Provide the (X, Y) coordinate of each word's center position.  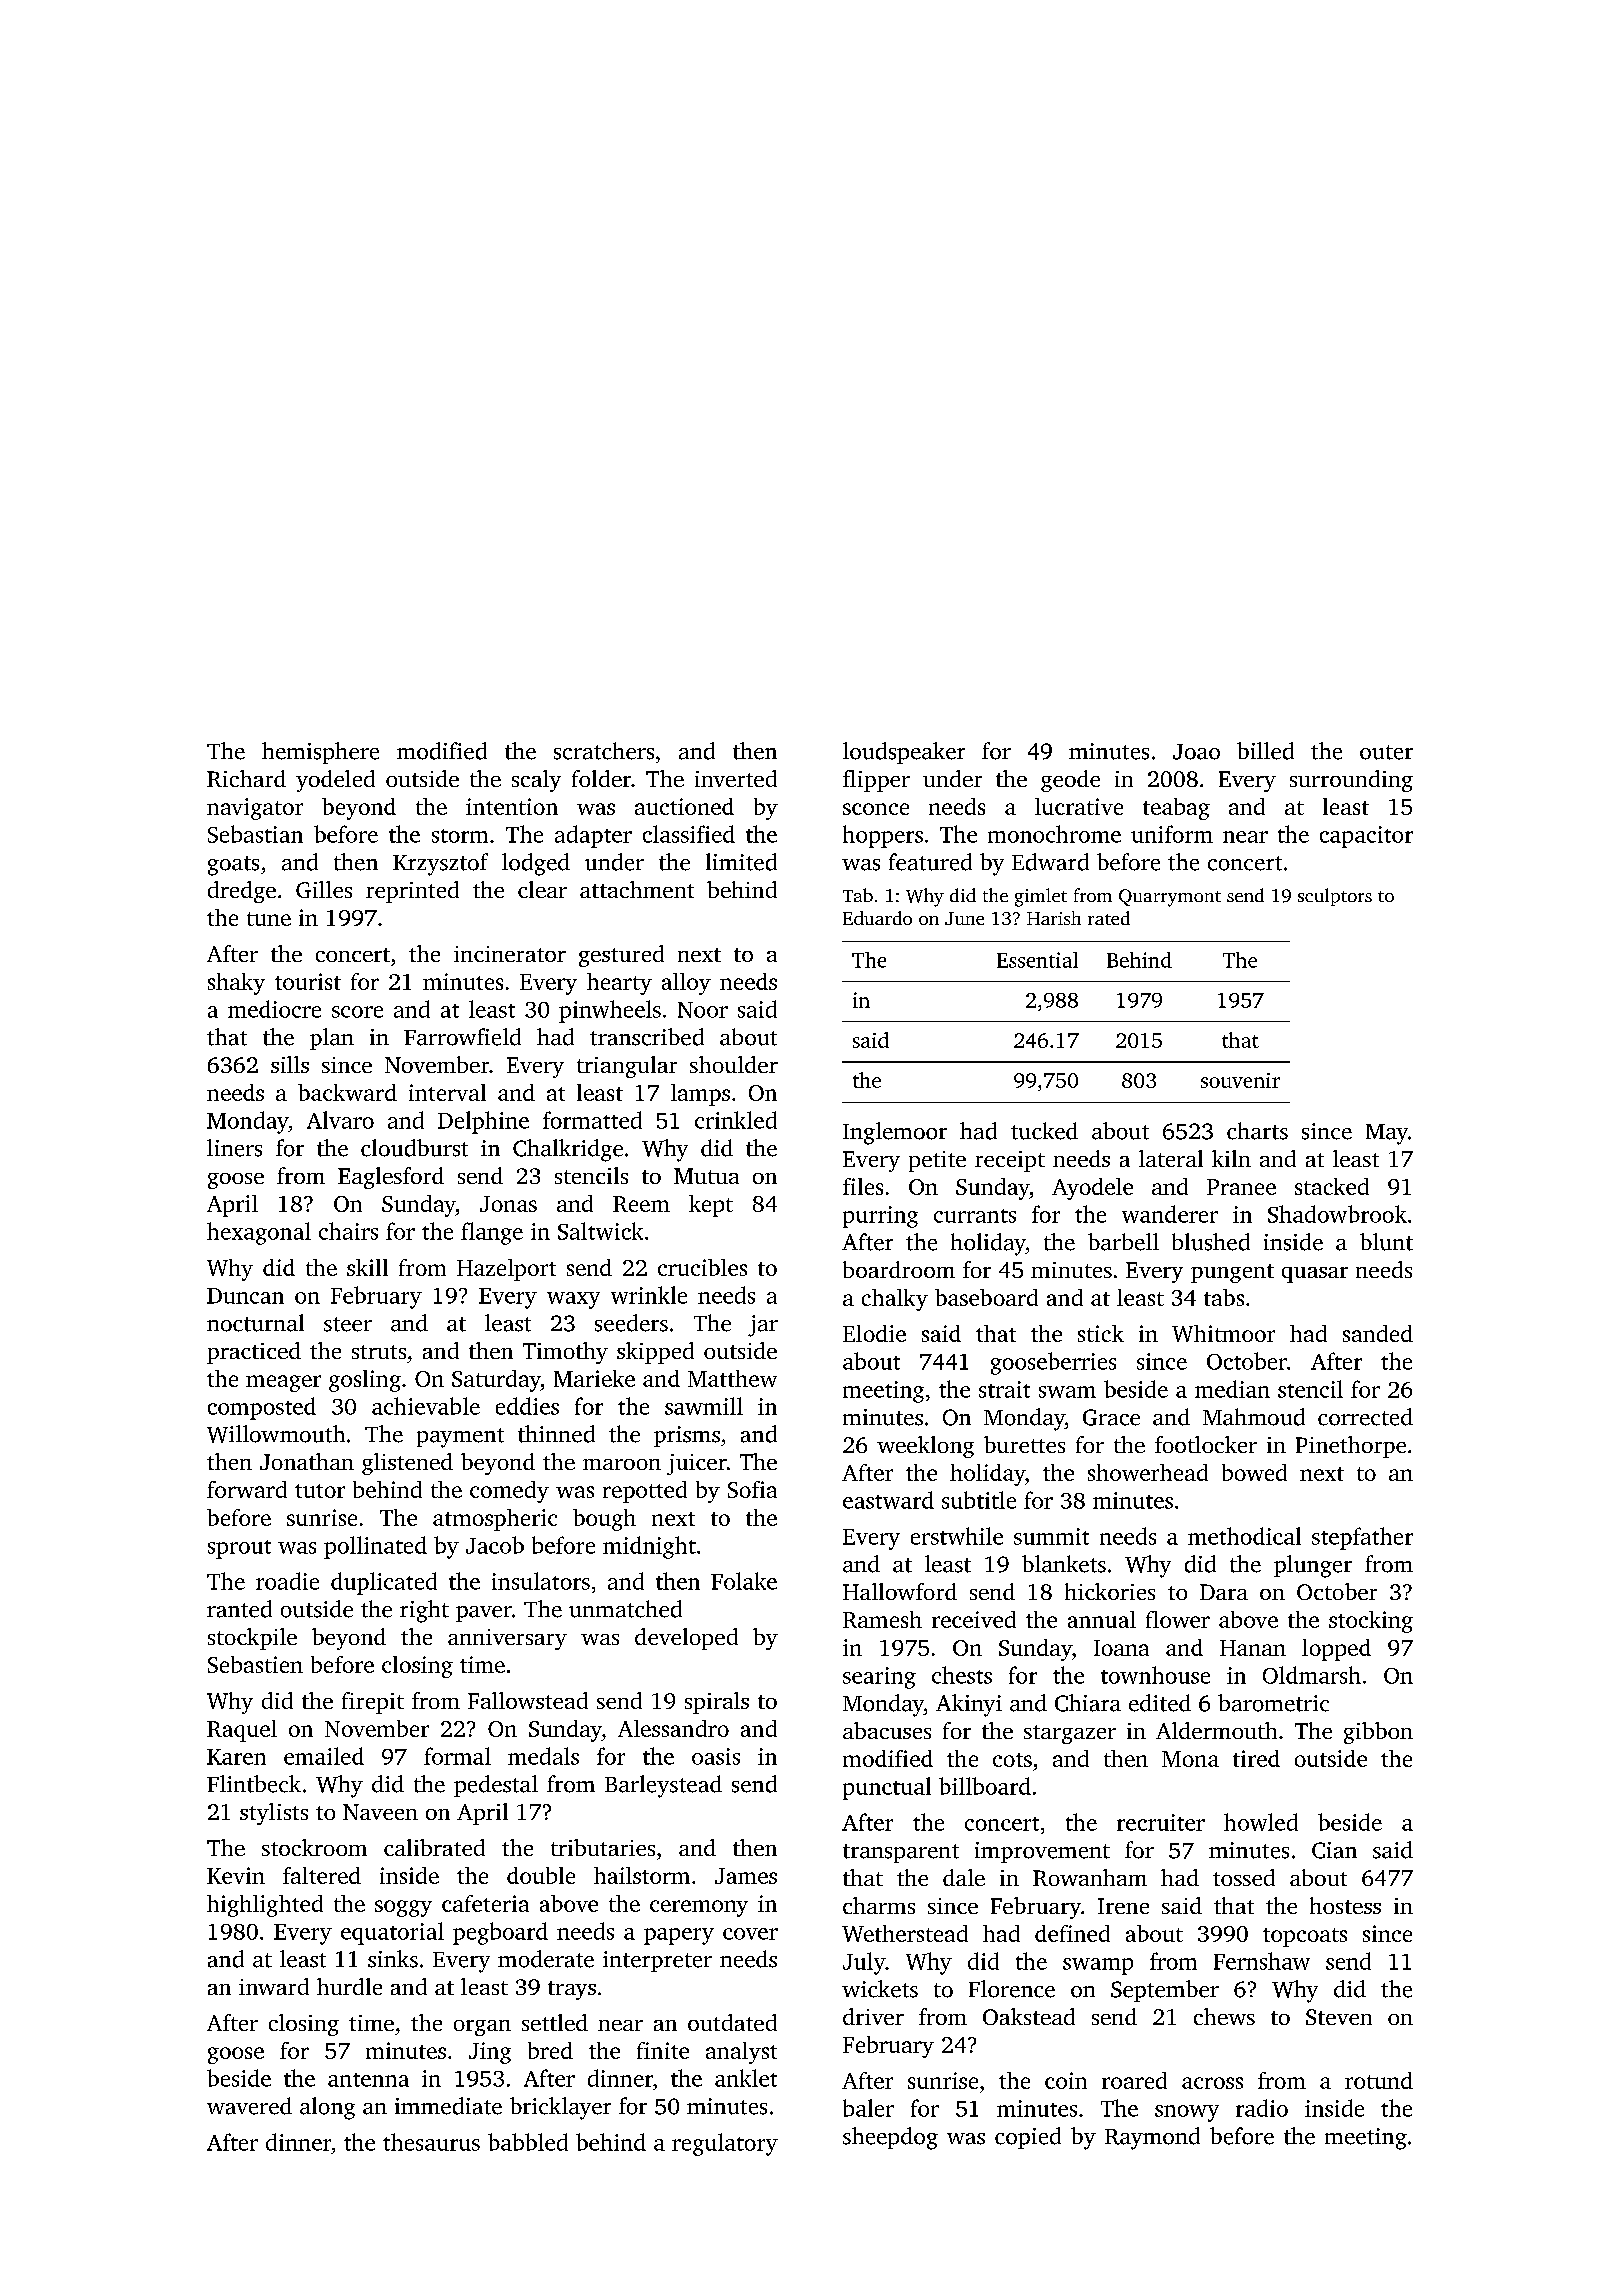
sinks (393, 1959)
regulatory (725, 2144)
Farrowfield (462, 1037)
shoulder (734, 1064)
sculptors (1335, 897)
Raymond (1152, 2138)
